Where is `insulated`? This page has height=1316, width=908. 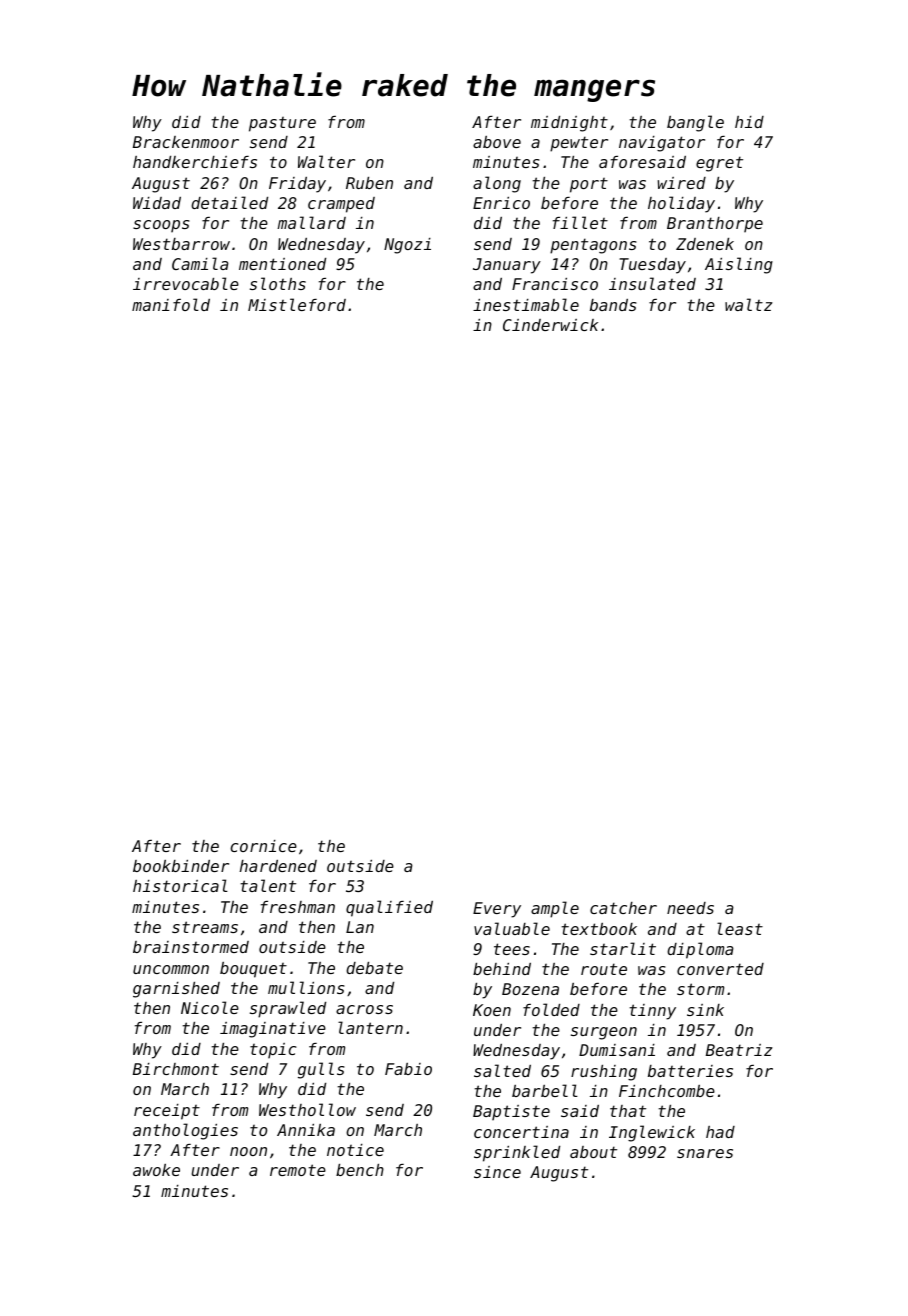 insulated is located at coordinates (652, 283).
